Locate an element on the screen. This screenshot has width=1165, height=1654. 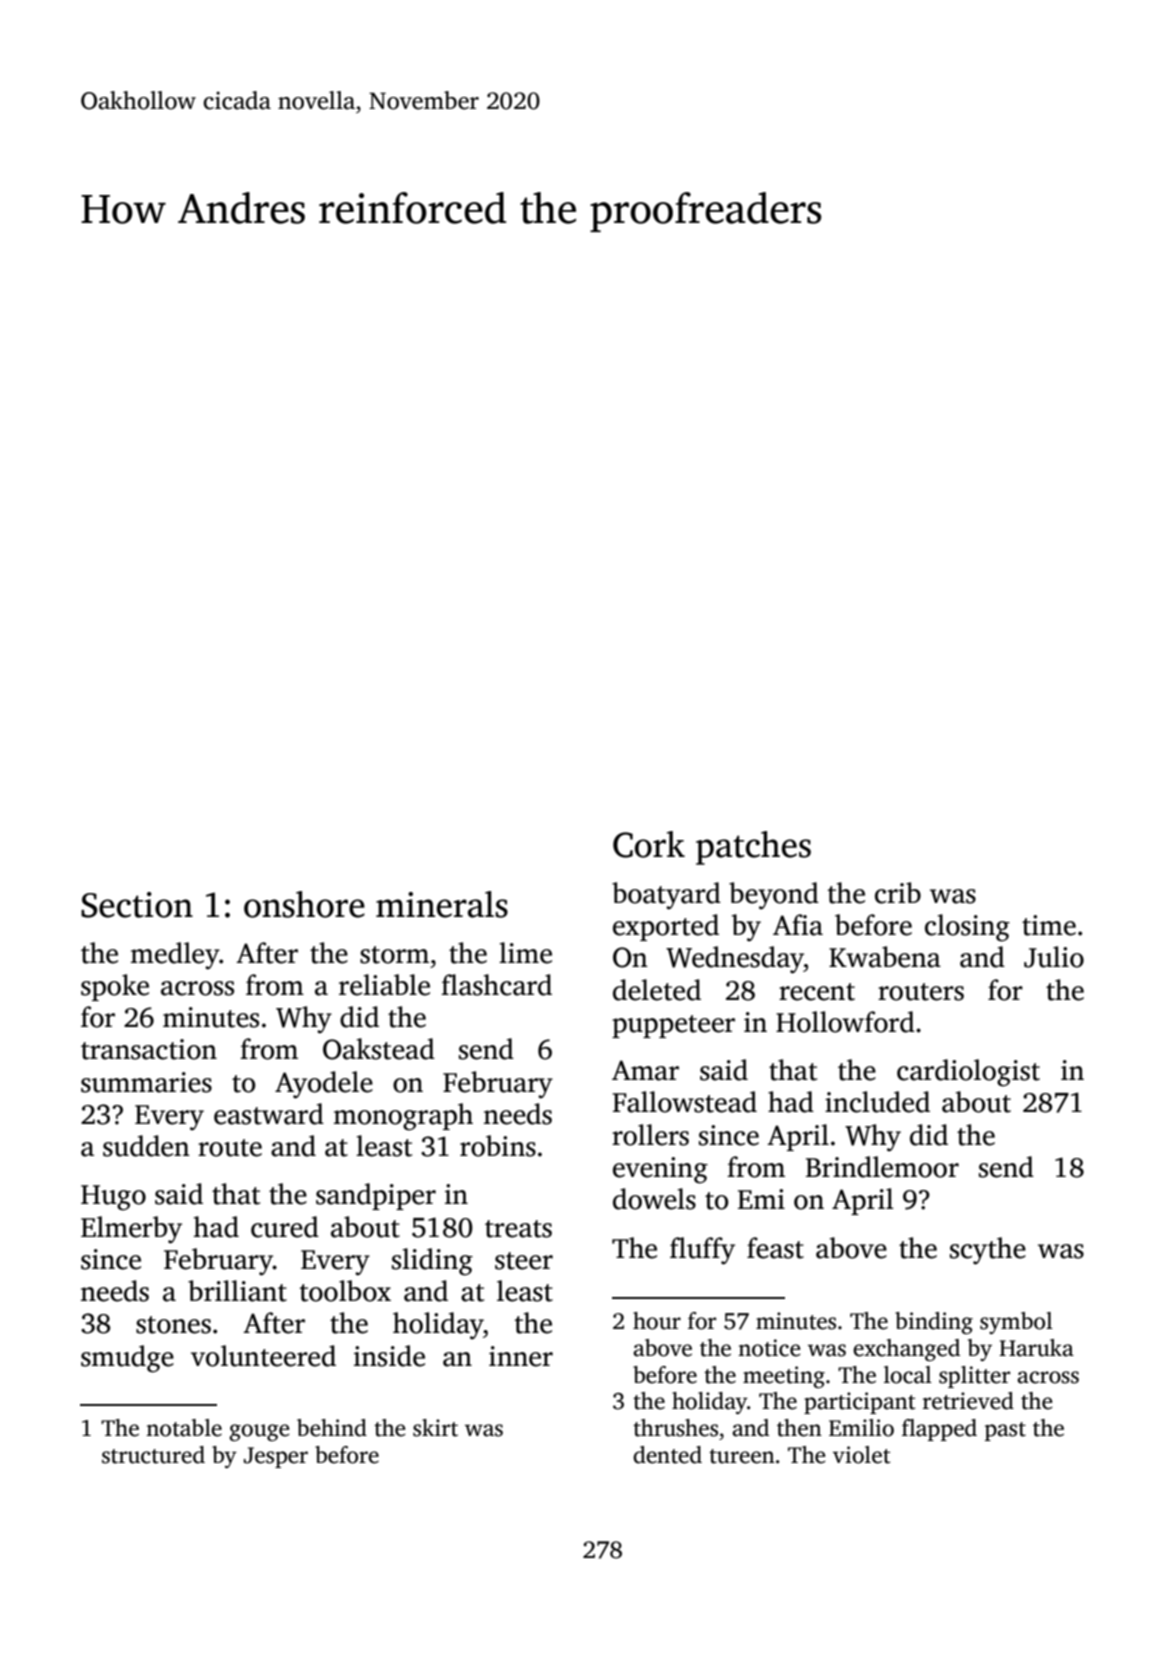
stones is located at coordinates (173, 1325).
